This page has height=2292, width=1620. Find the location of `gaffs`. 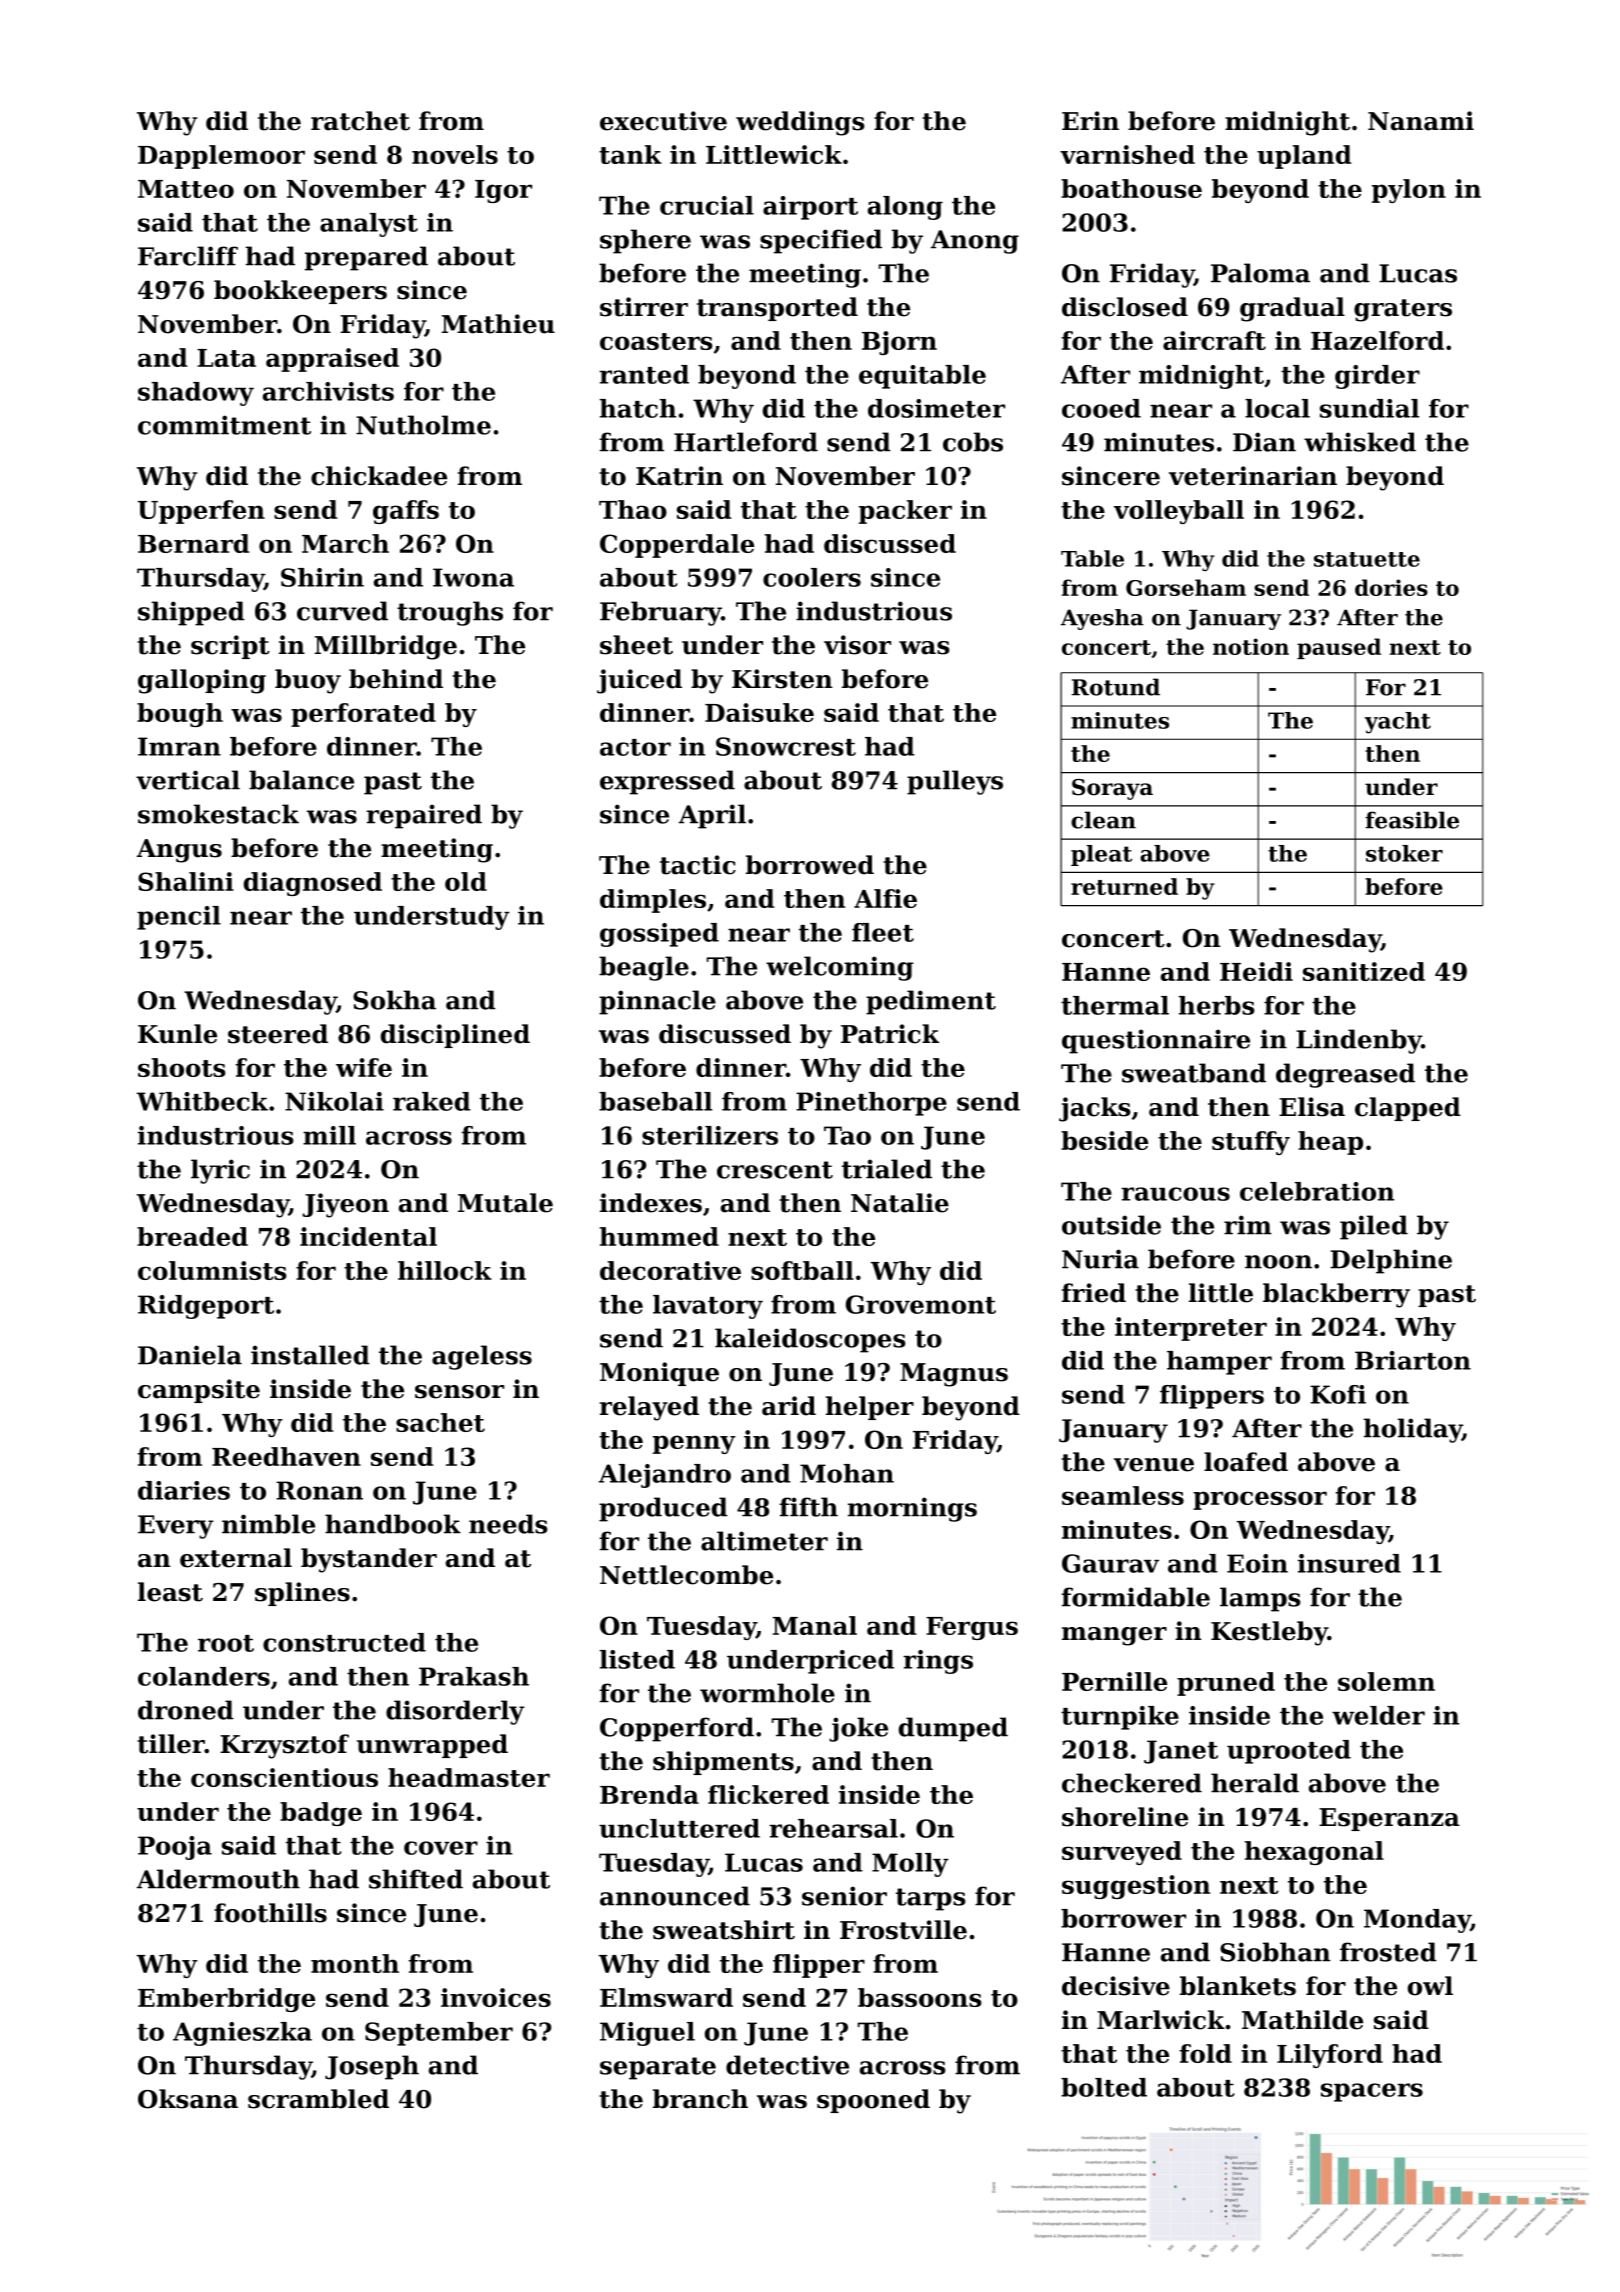

gaffs is located at coordinates (406, 512).
